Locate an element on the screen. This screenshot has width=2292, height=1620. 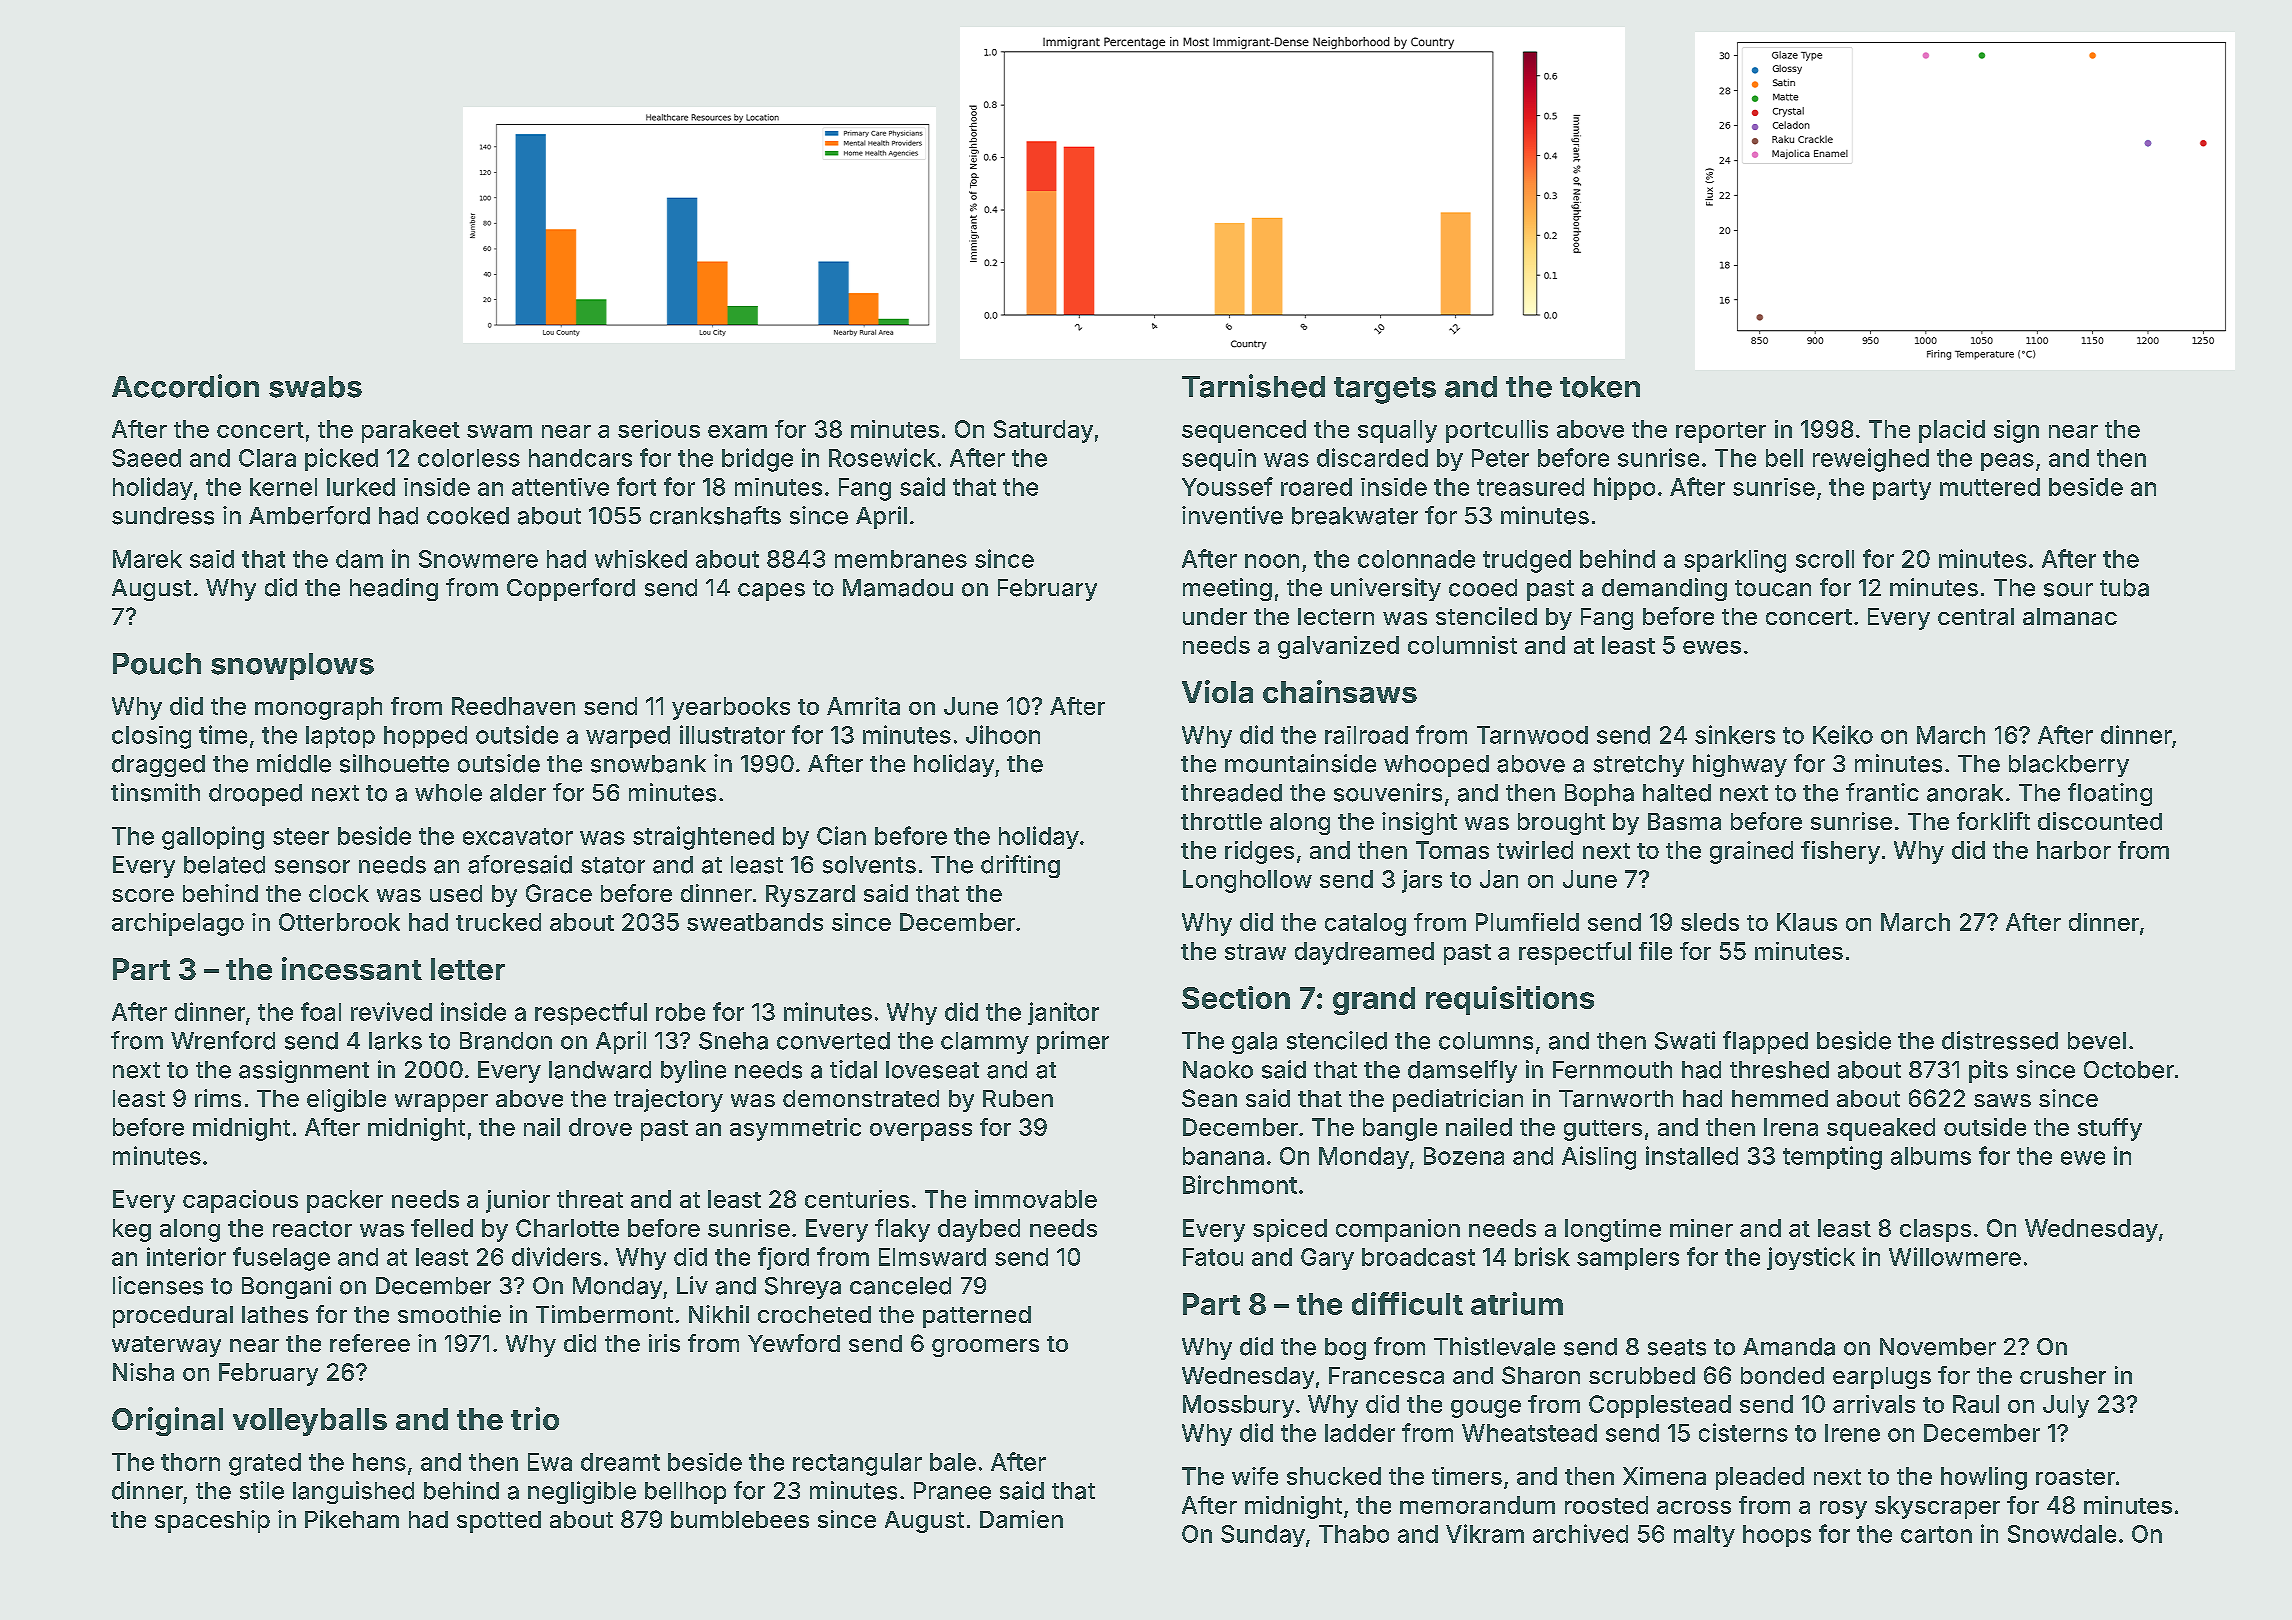
Swati is located at coordinates (1685, 1040).
